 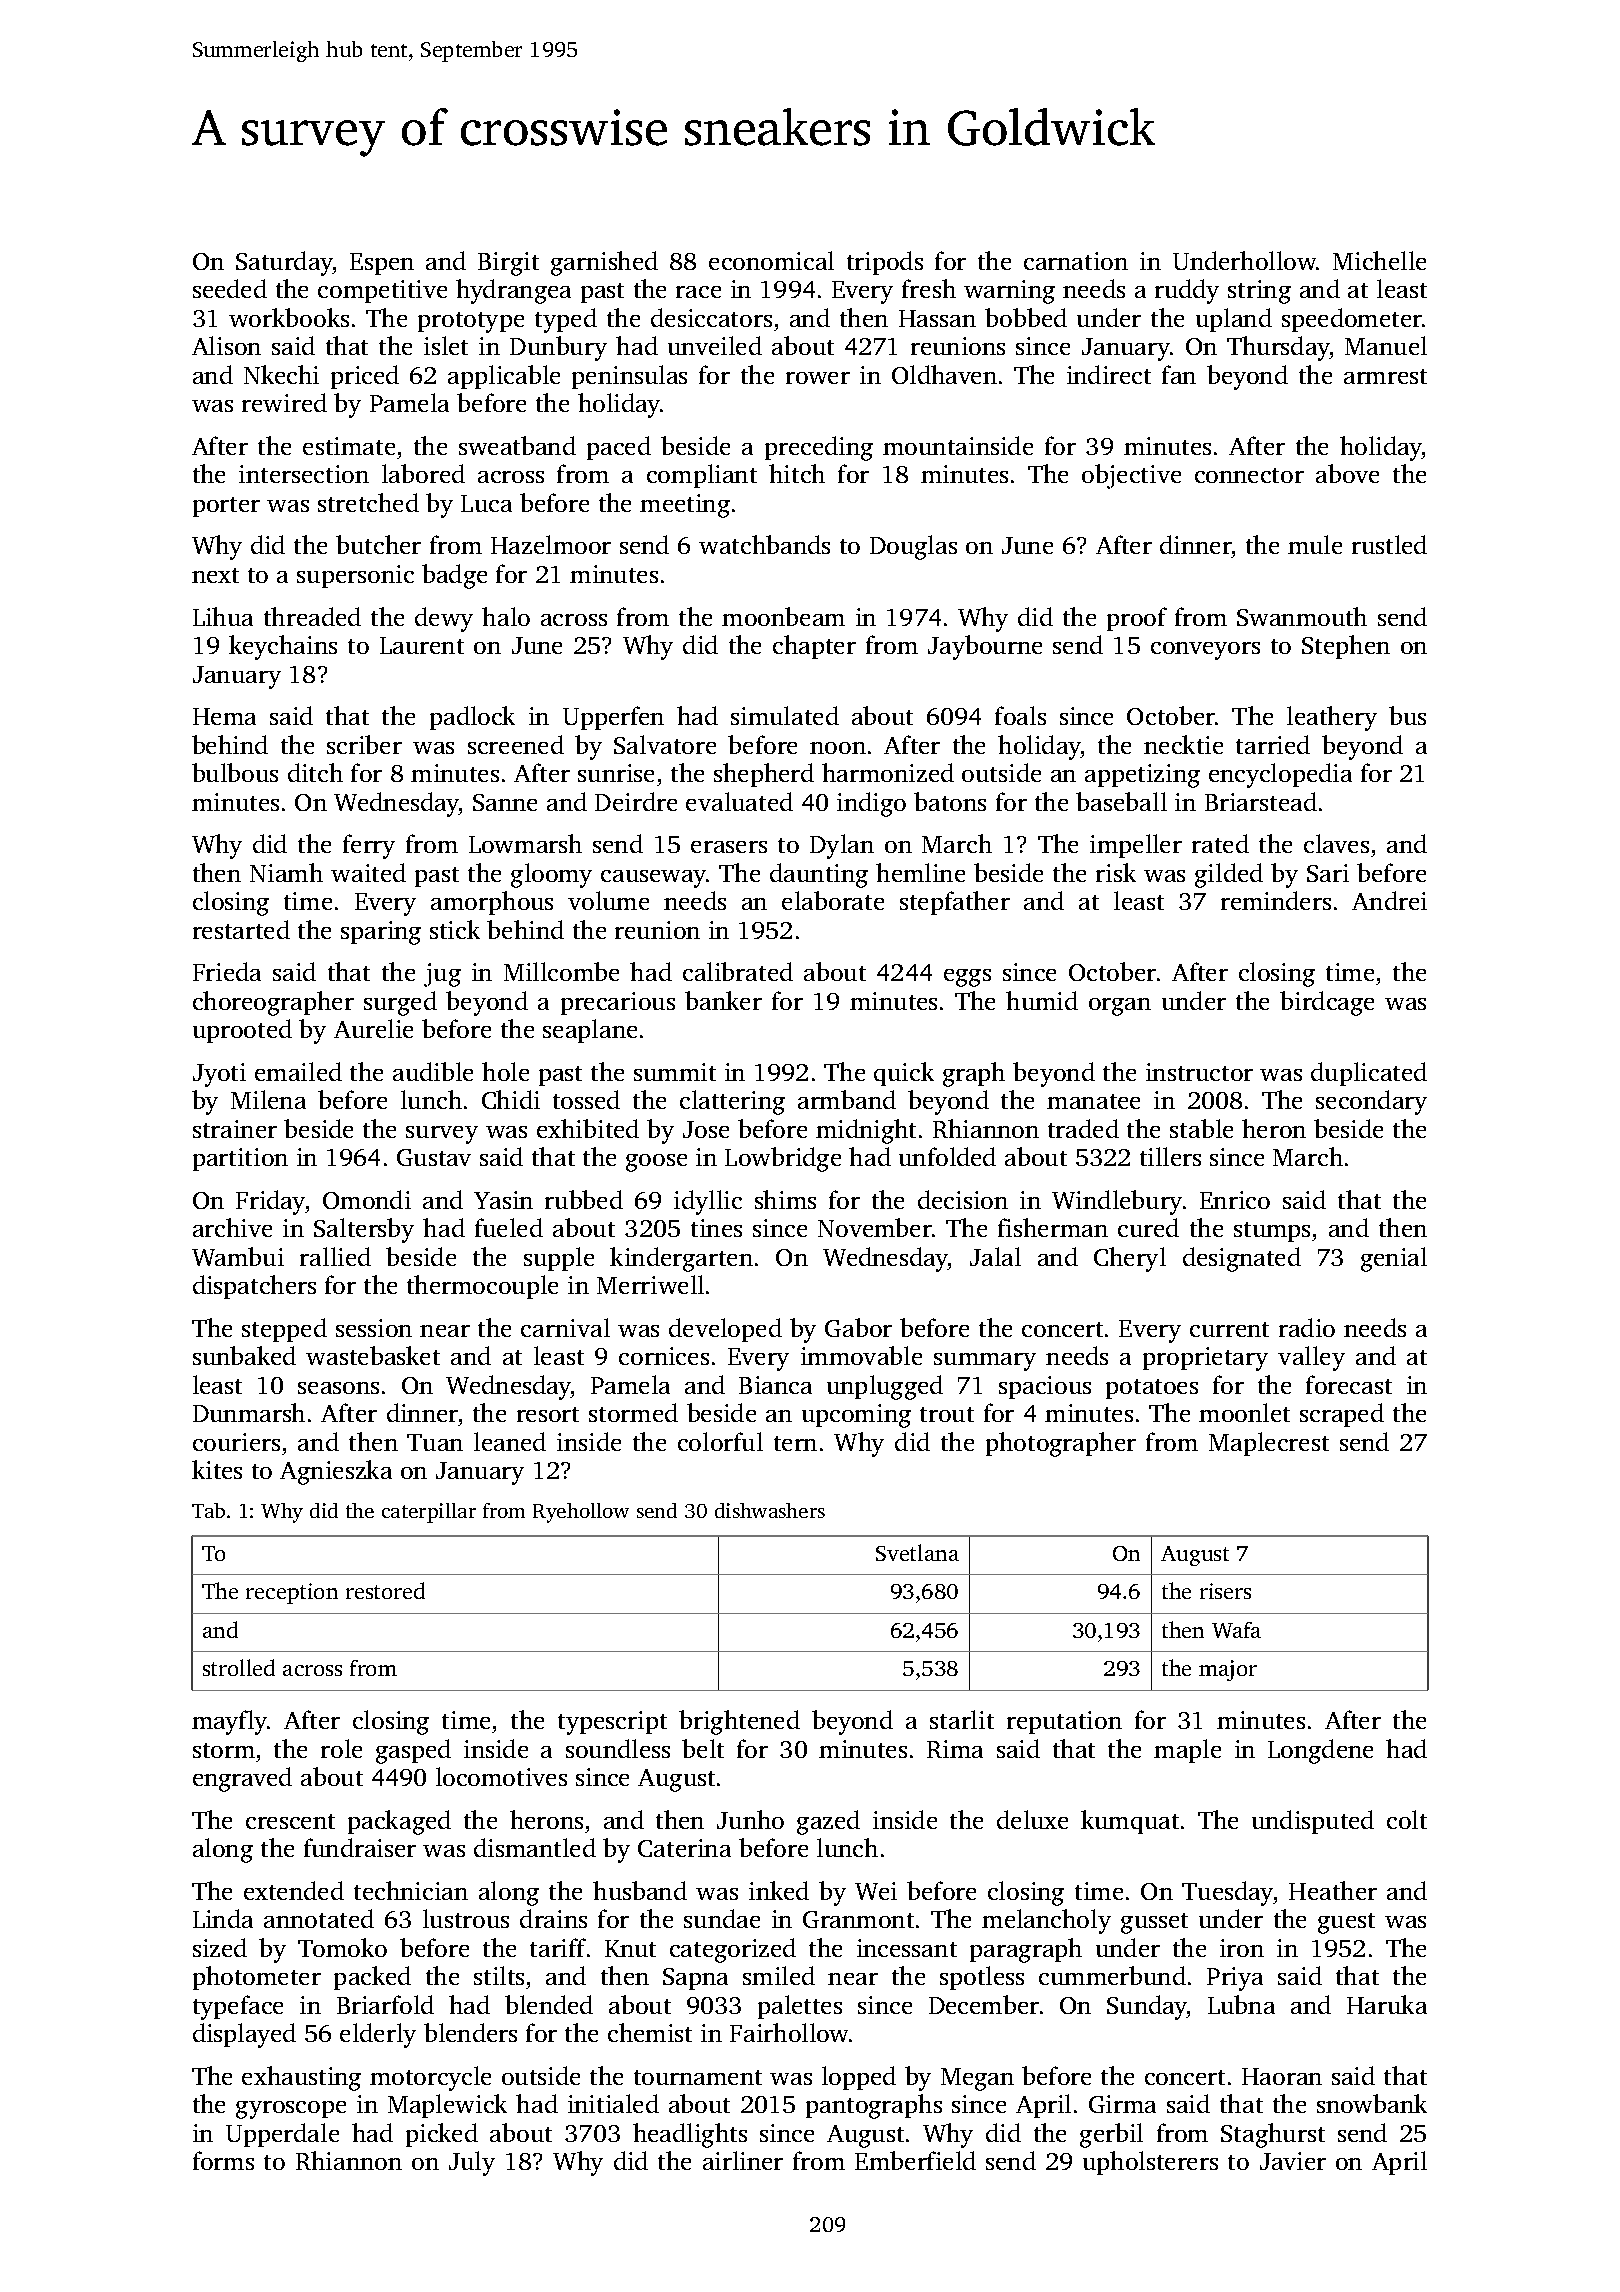 I want to click on stick, so click(x=455, y=929).
